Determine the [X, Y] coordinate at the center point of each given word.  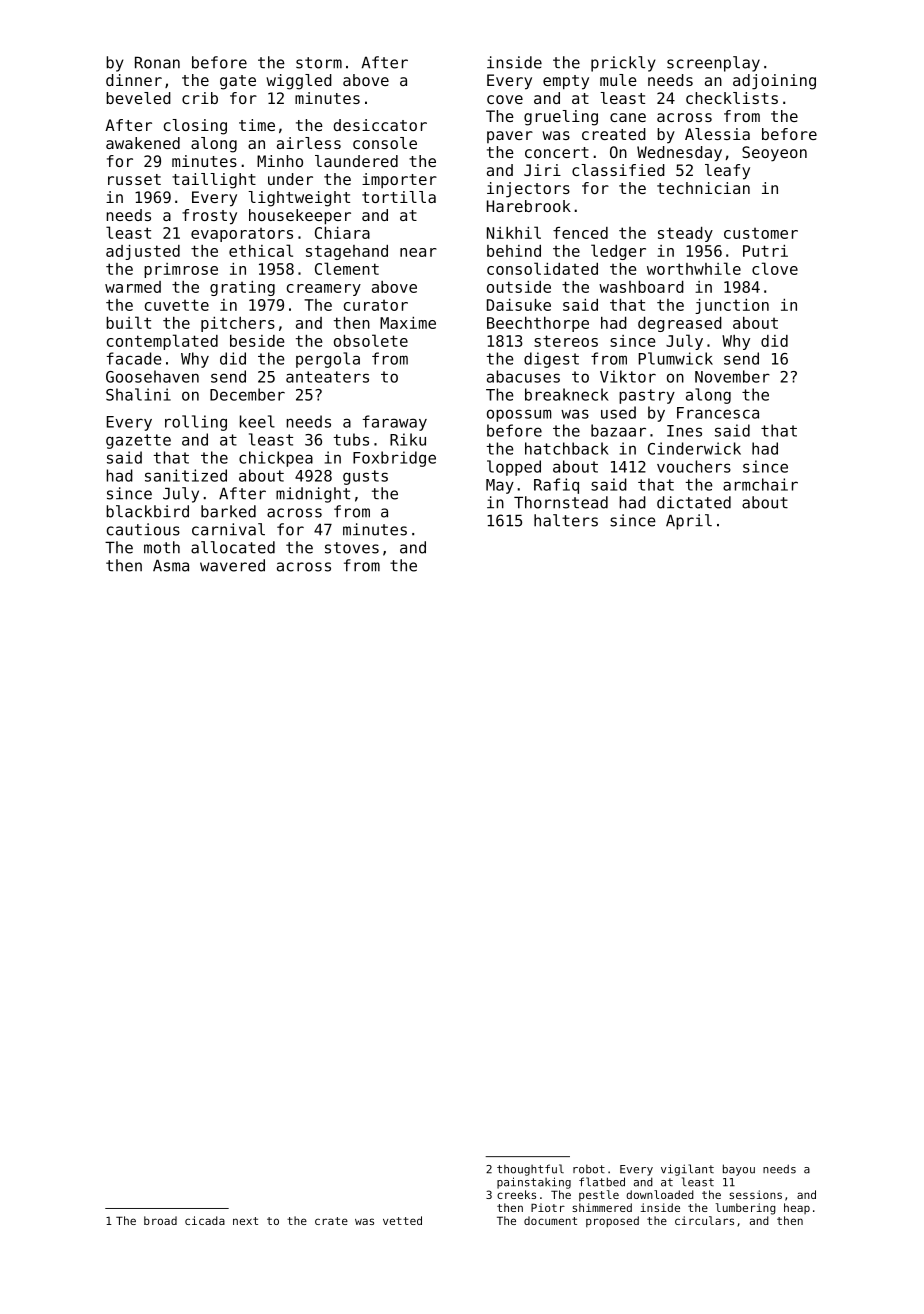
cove [505, 99]
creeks [516, 1194]
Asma [171, 565]
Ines [684, 431]
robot [589, 1169]
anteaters [327, 377]
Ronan [157, 62]
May [500, 486]
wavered [232, 565]
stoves [352, 548]
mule [618, 80]
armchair [760, 484]
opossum [519, 415]
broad [160, 1220]
